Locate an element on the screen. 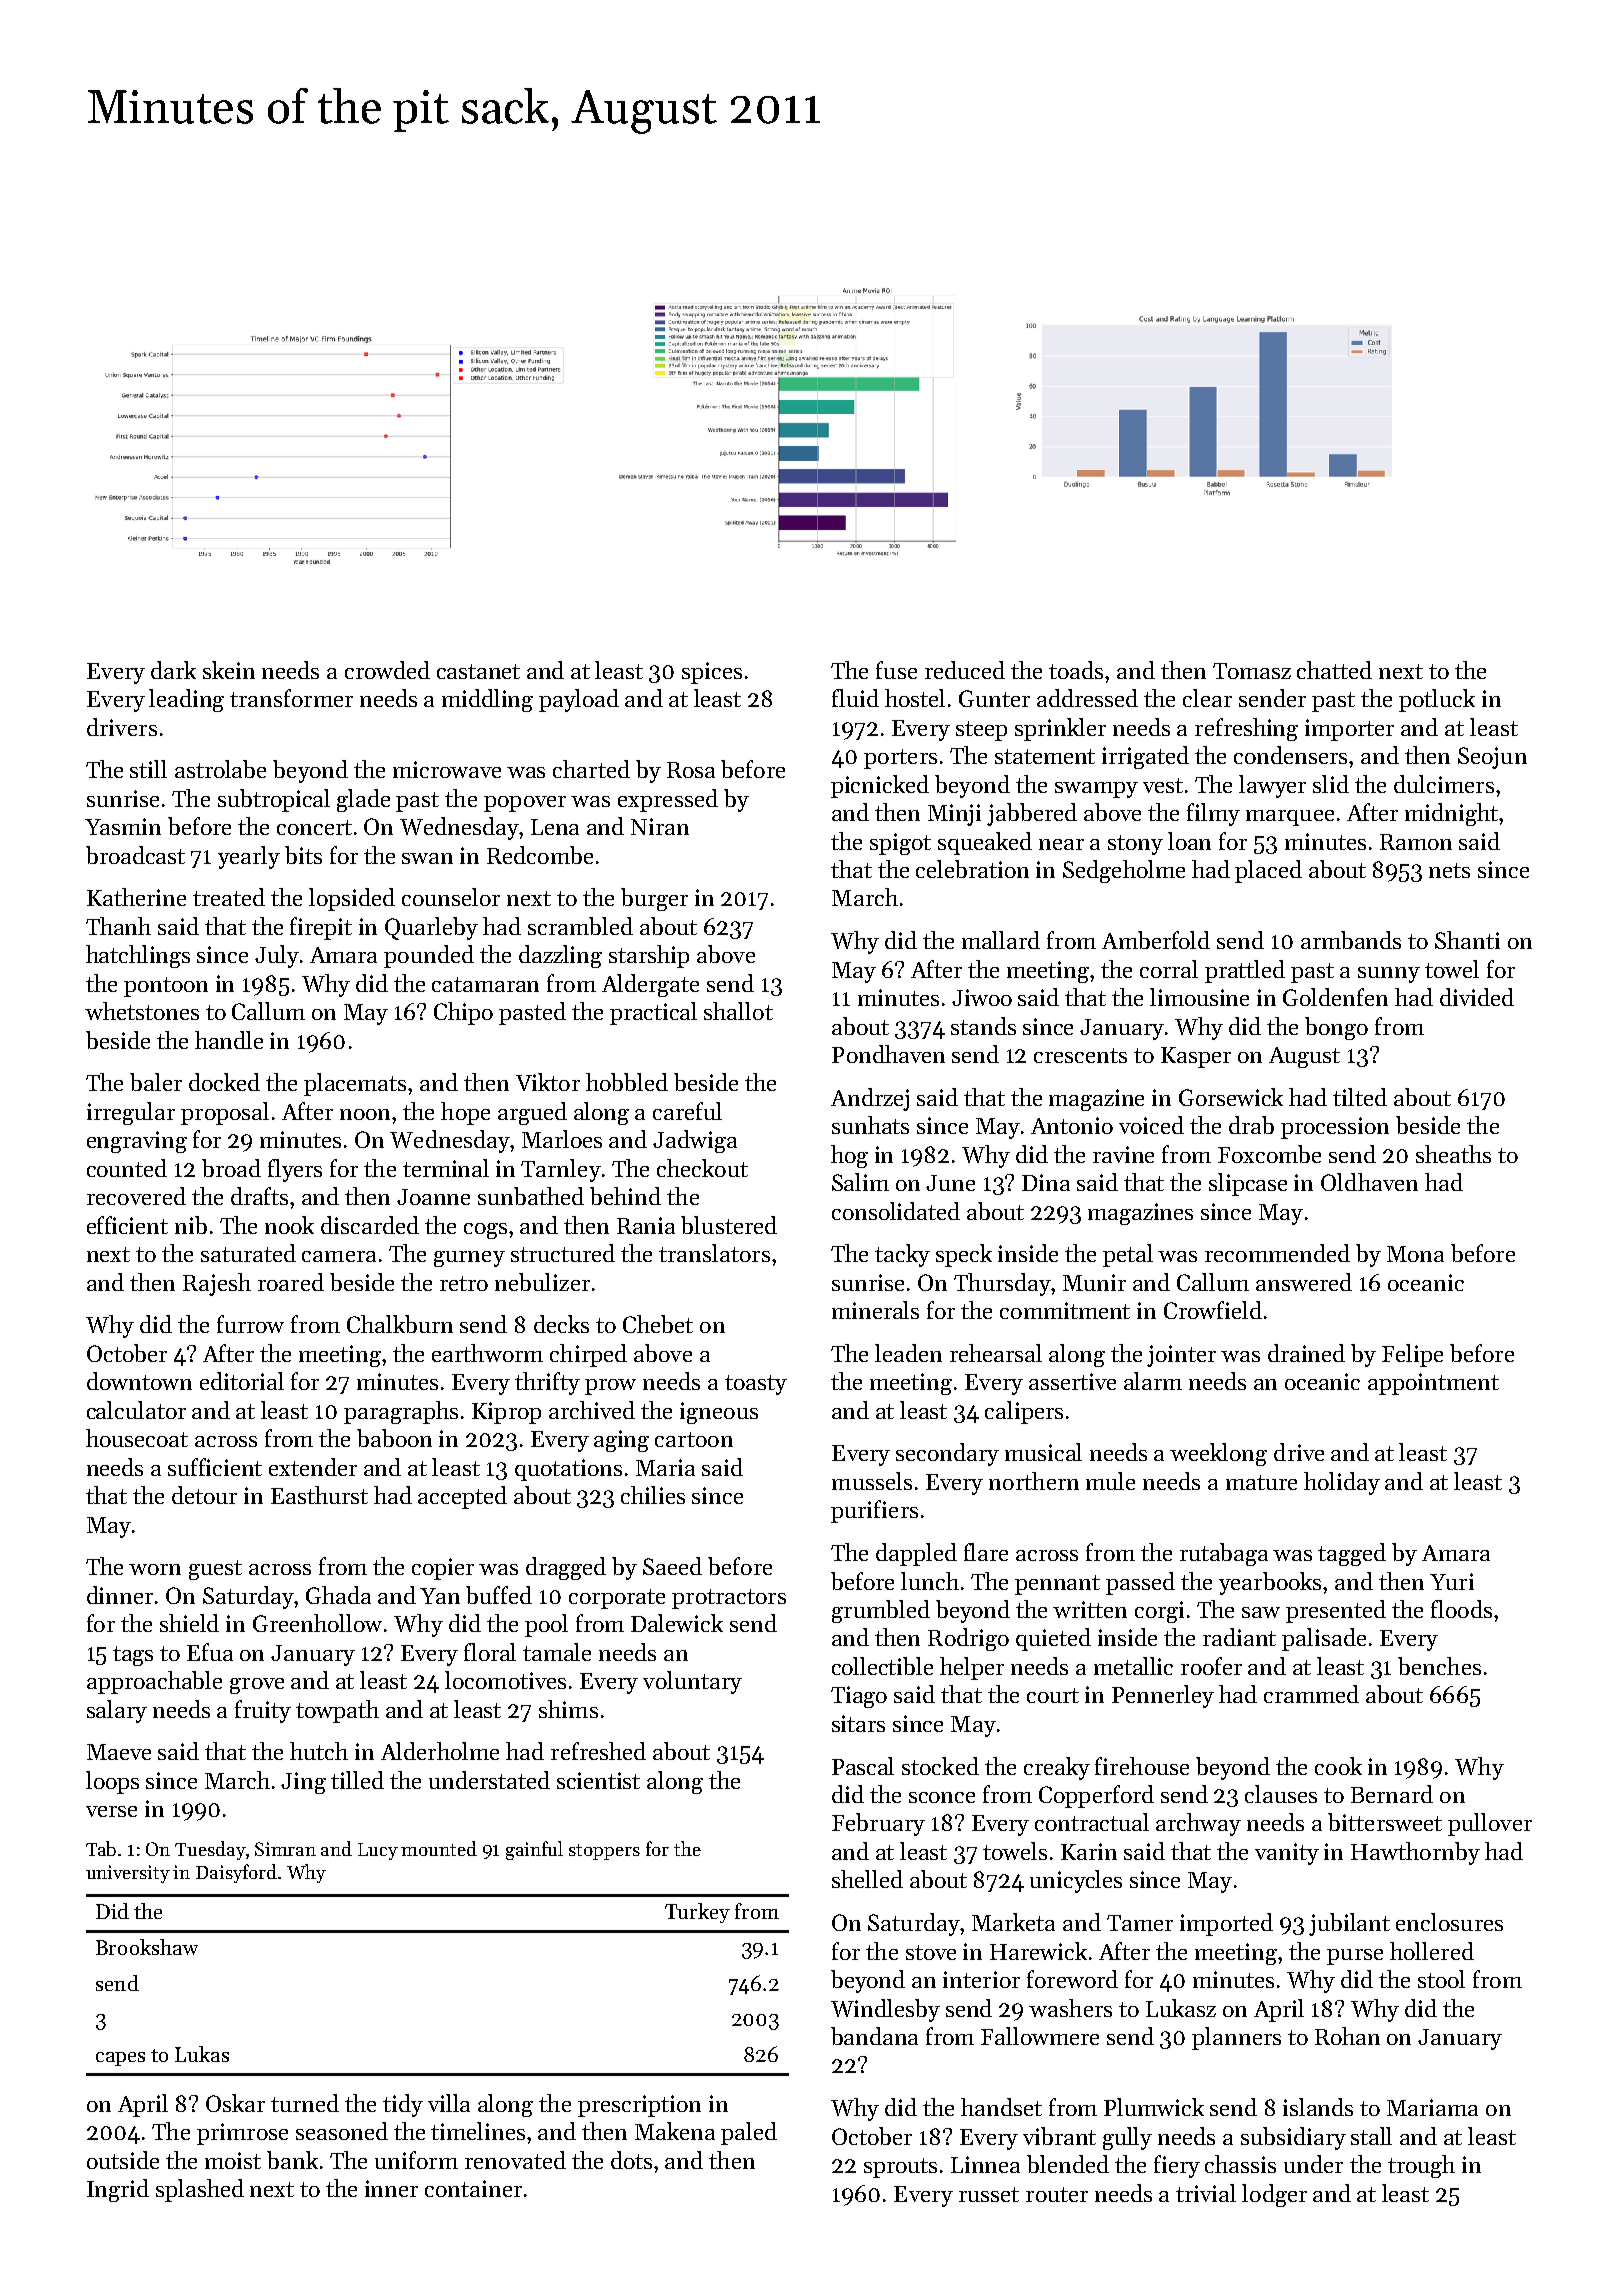 The width and height of the screenshot is (1620, 2292). reduced is located at coordinates (965, 670).
